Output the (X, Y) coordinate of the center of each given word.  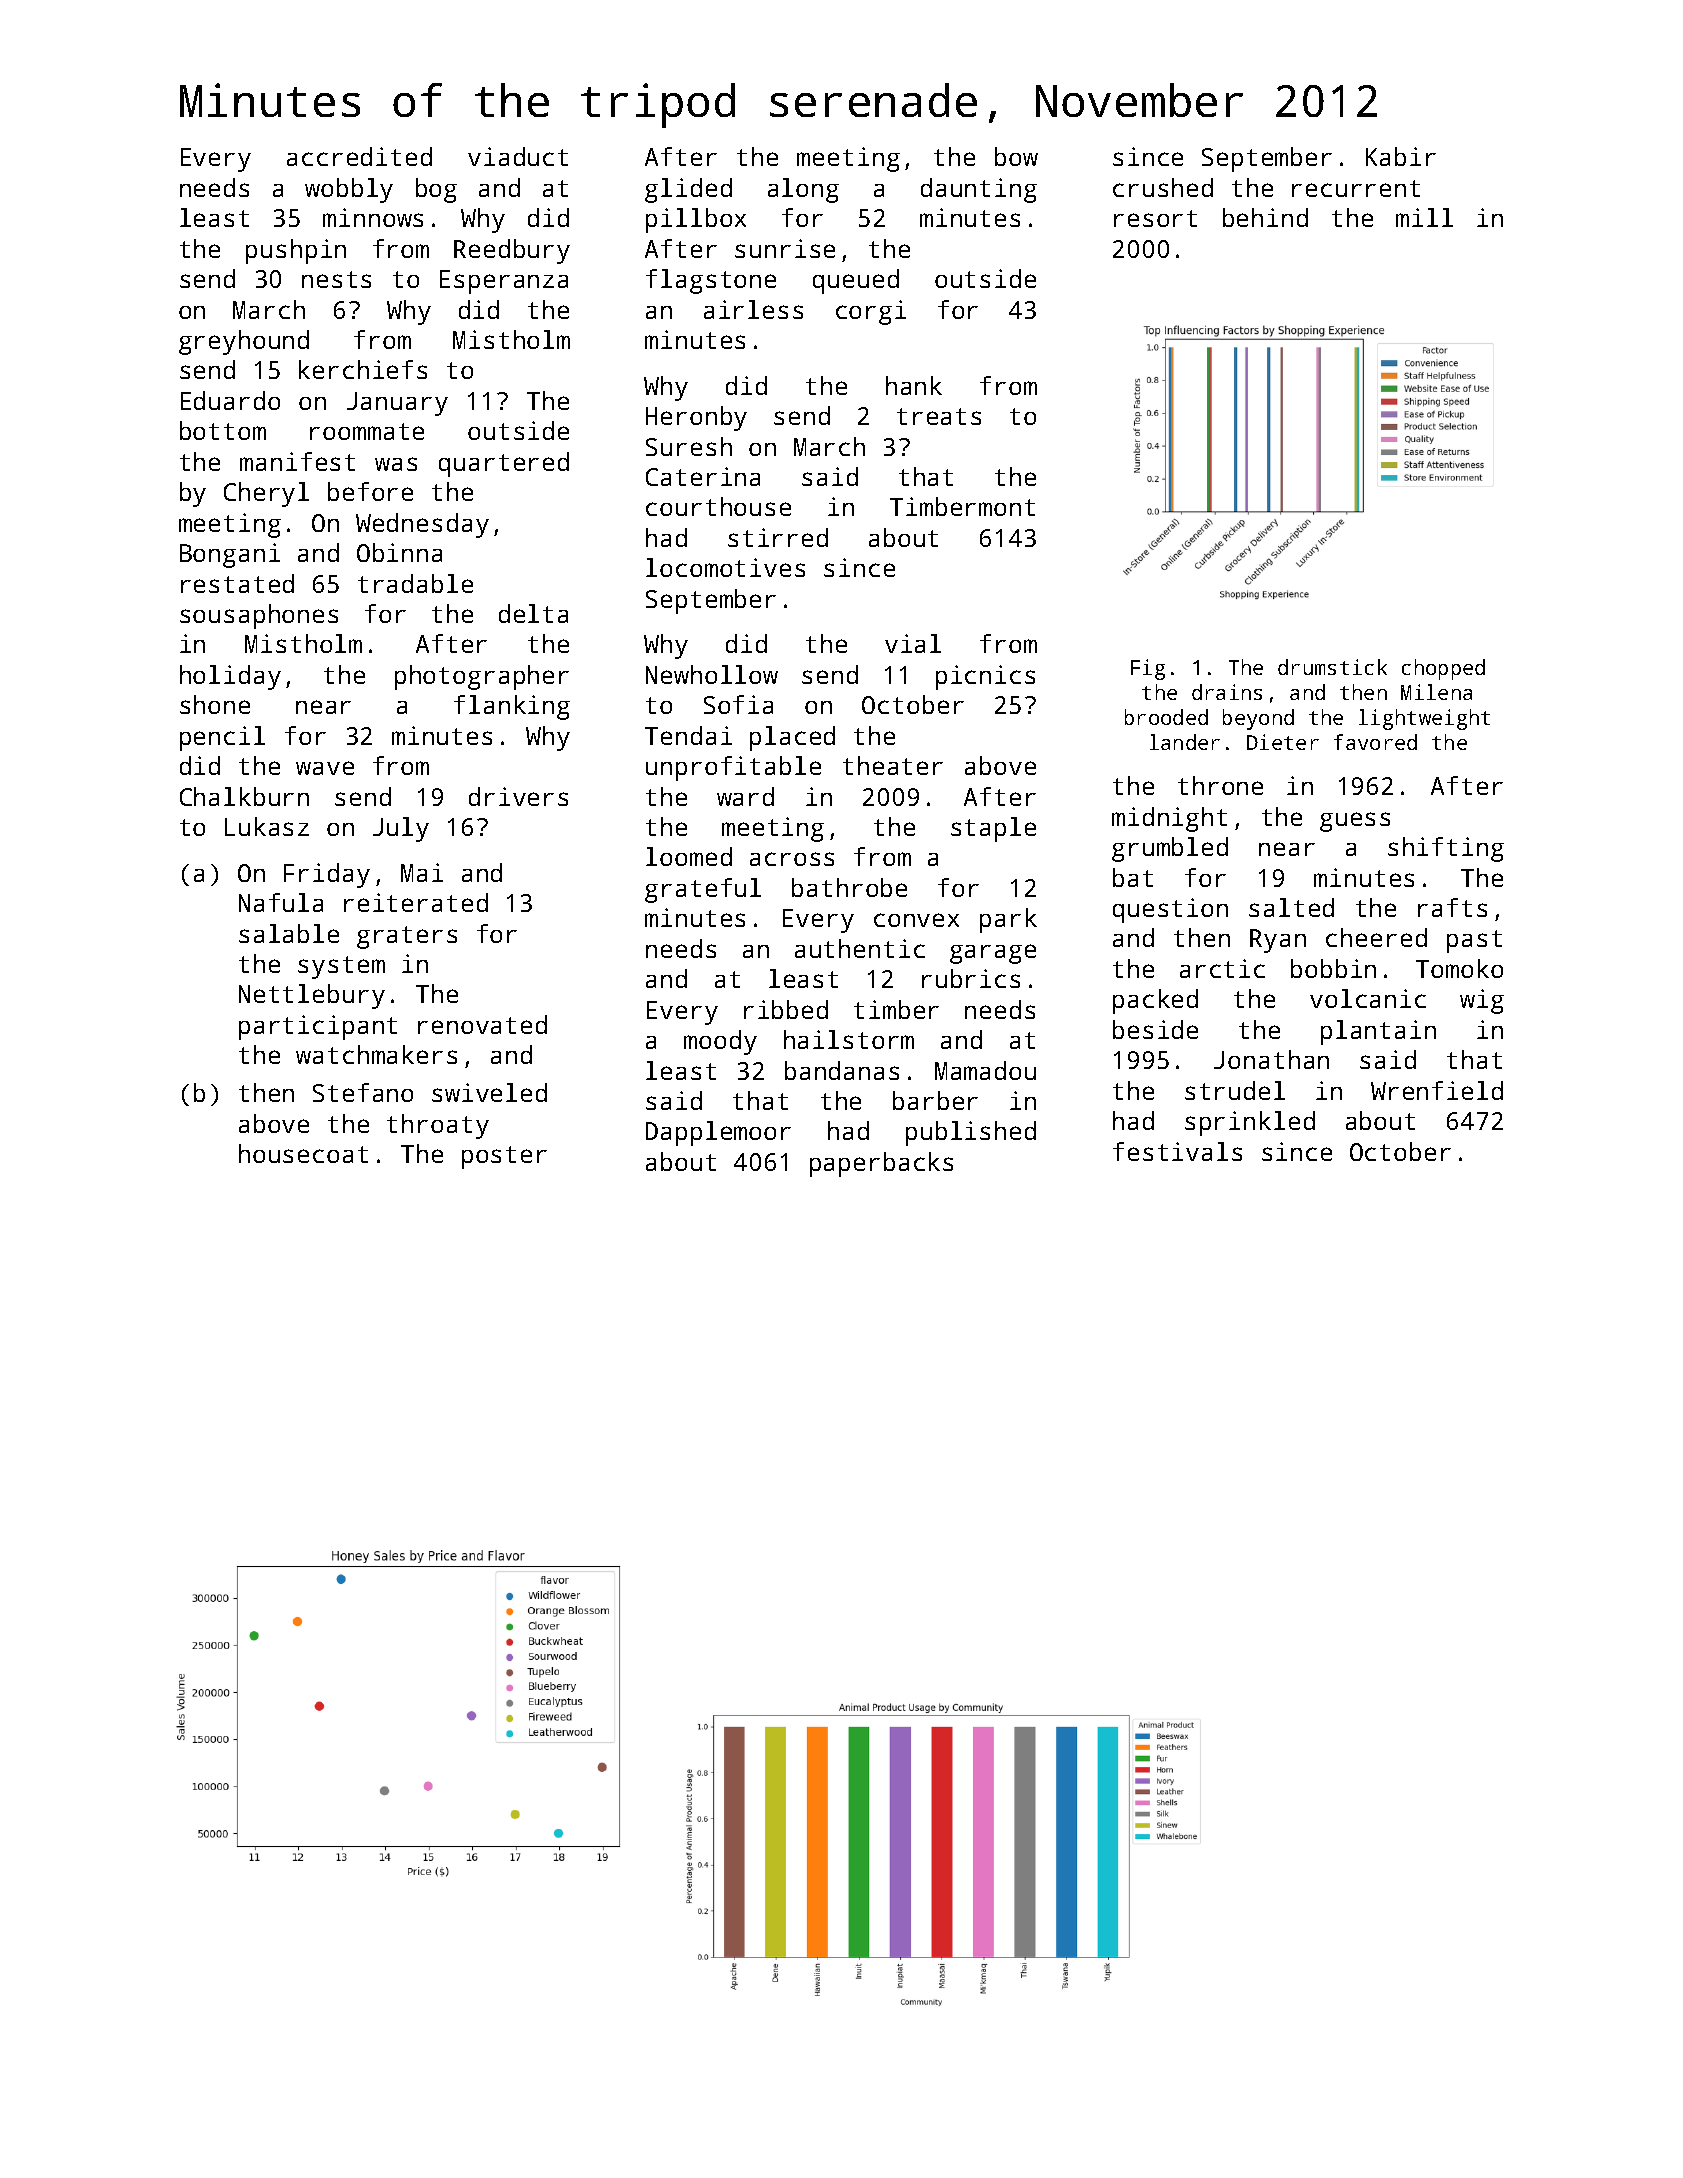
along (803, 190)
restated (237, 583)
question (1170, 910)
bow (1016, 156)
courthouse (718, 506)
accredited (359, 156)
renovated (482, 1024)
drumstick (1332, 667)
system (341, 967)
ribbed (786, 1009)
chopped (1443, 669)
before (370, 491)
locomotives (725, 567)
